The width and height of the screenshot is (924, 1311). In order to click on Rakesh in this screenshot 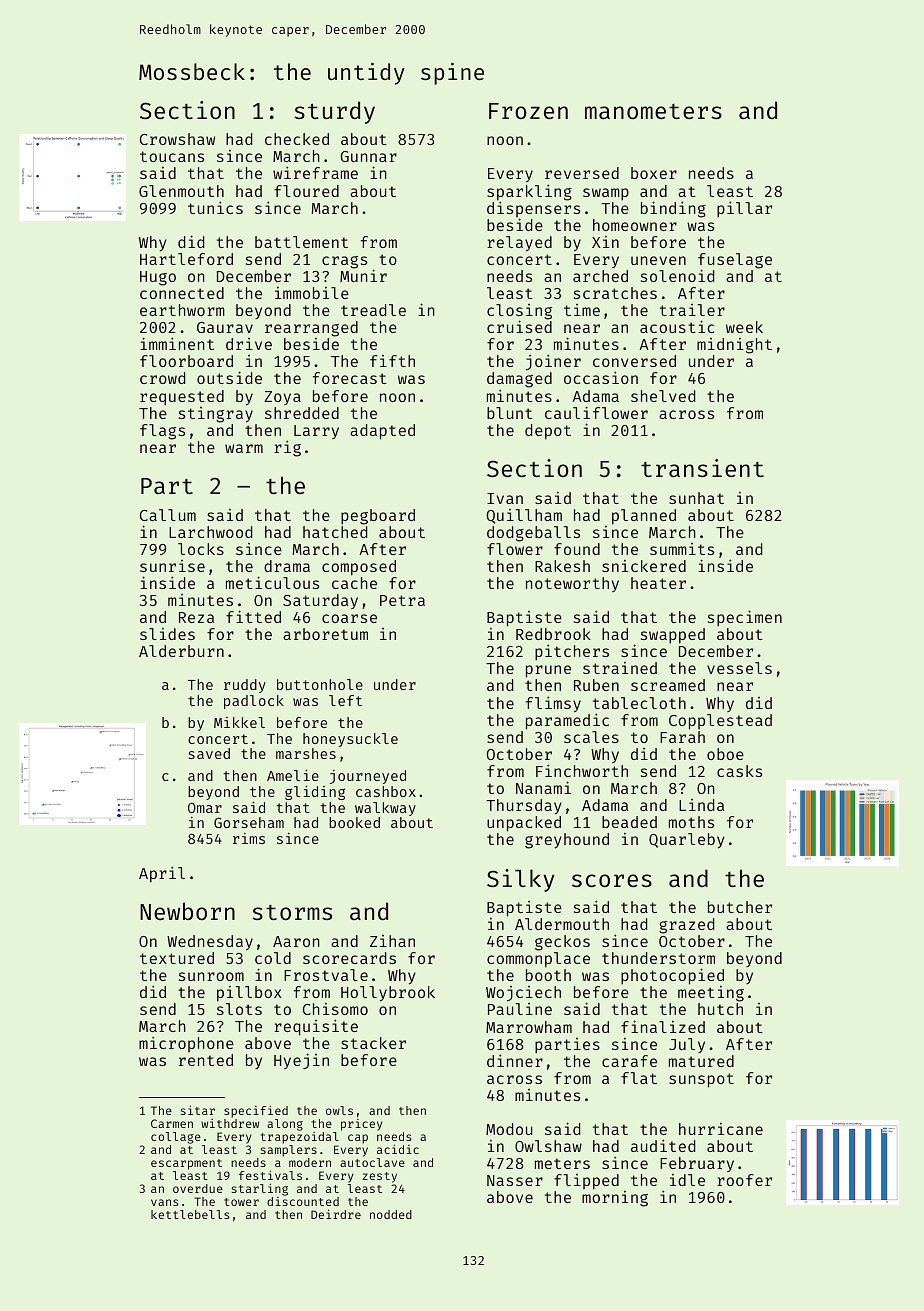, I will do `click(562, 566)`.
